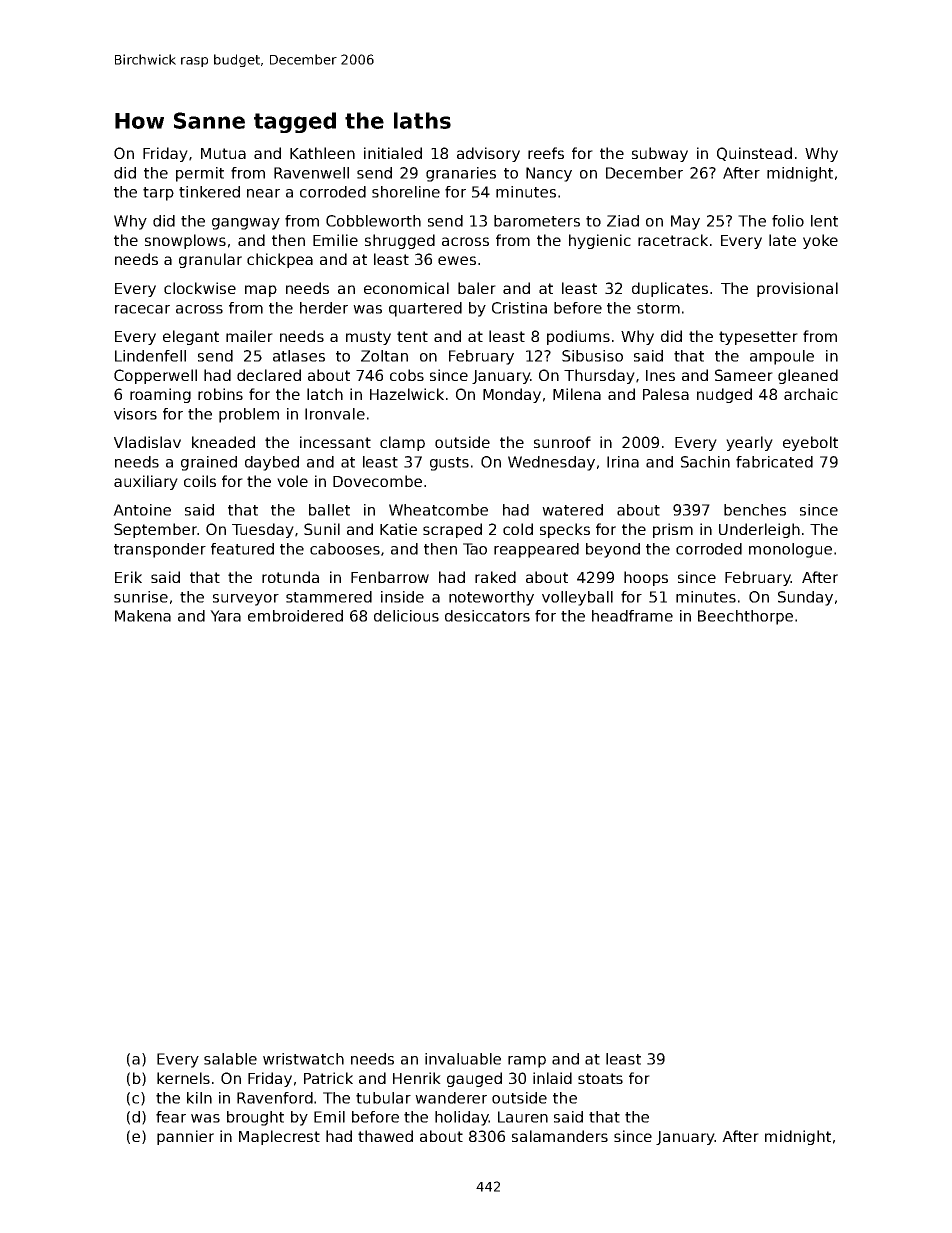 The height and width of the screenshot is (1233, 952). Describe the element at coordinates (488, 154) in the screenshot. I see `advisory` at that location.
